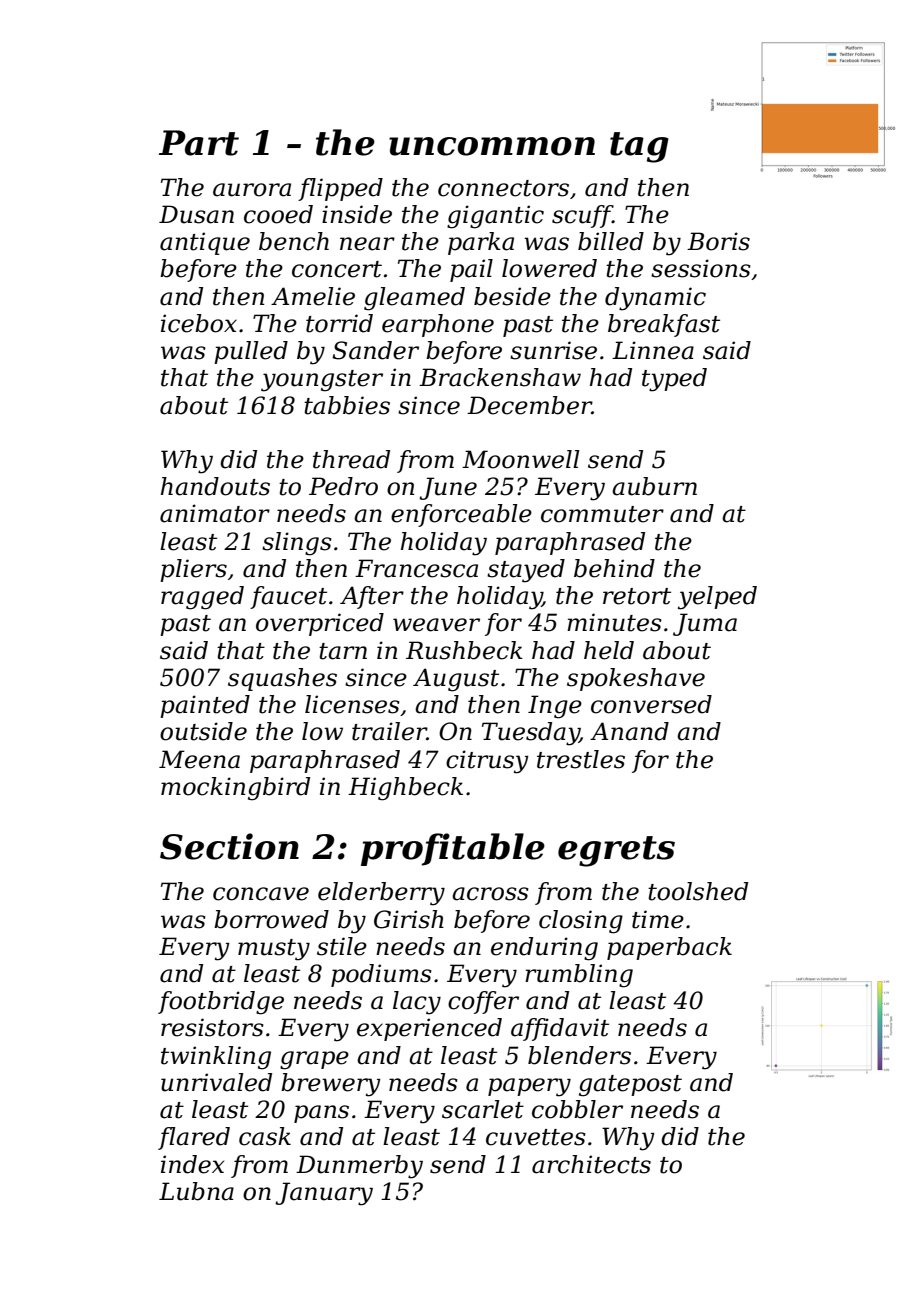 The width and height of the screenshot is (924, 1311). I want to click on Part, so click(199, 143).
